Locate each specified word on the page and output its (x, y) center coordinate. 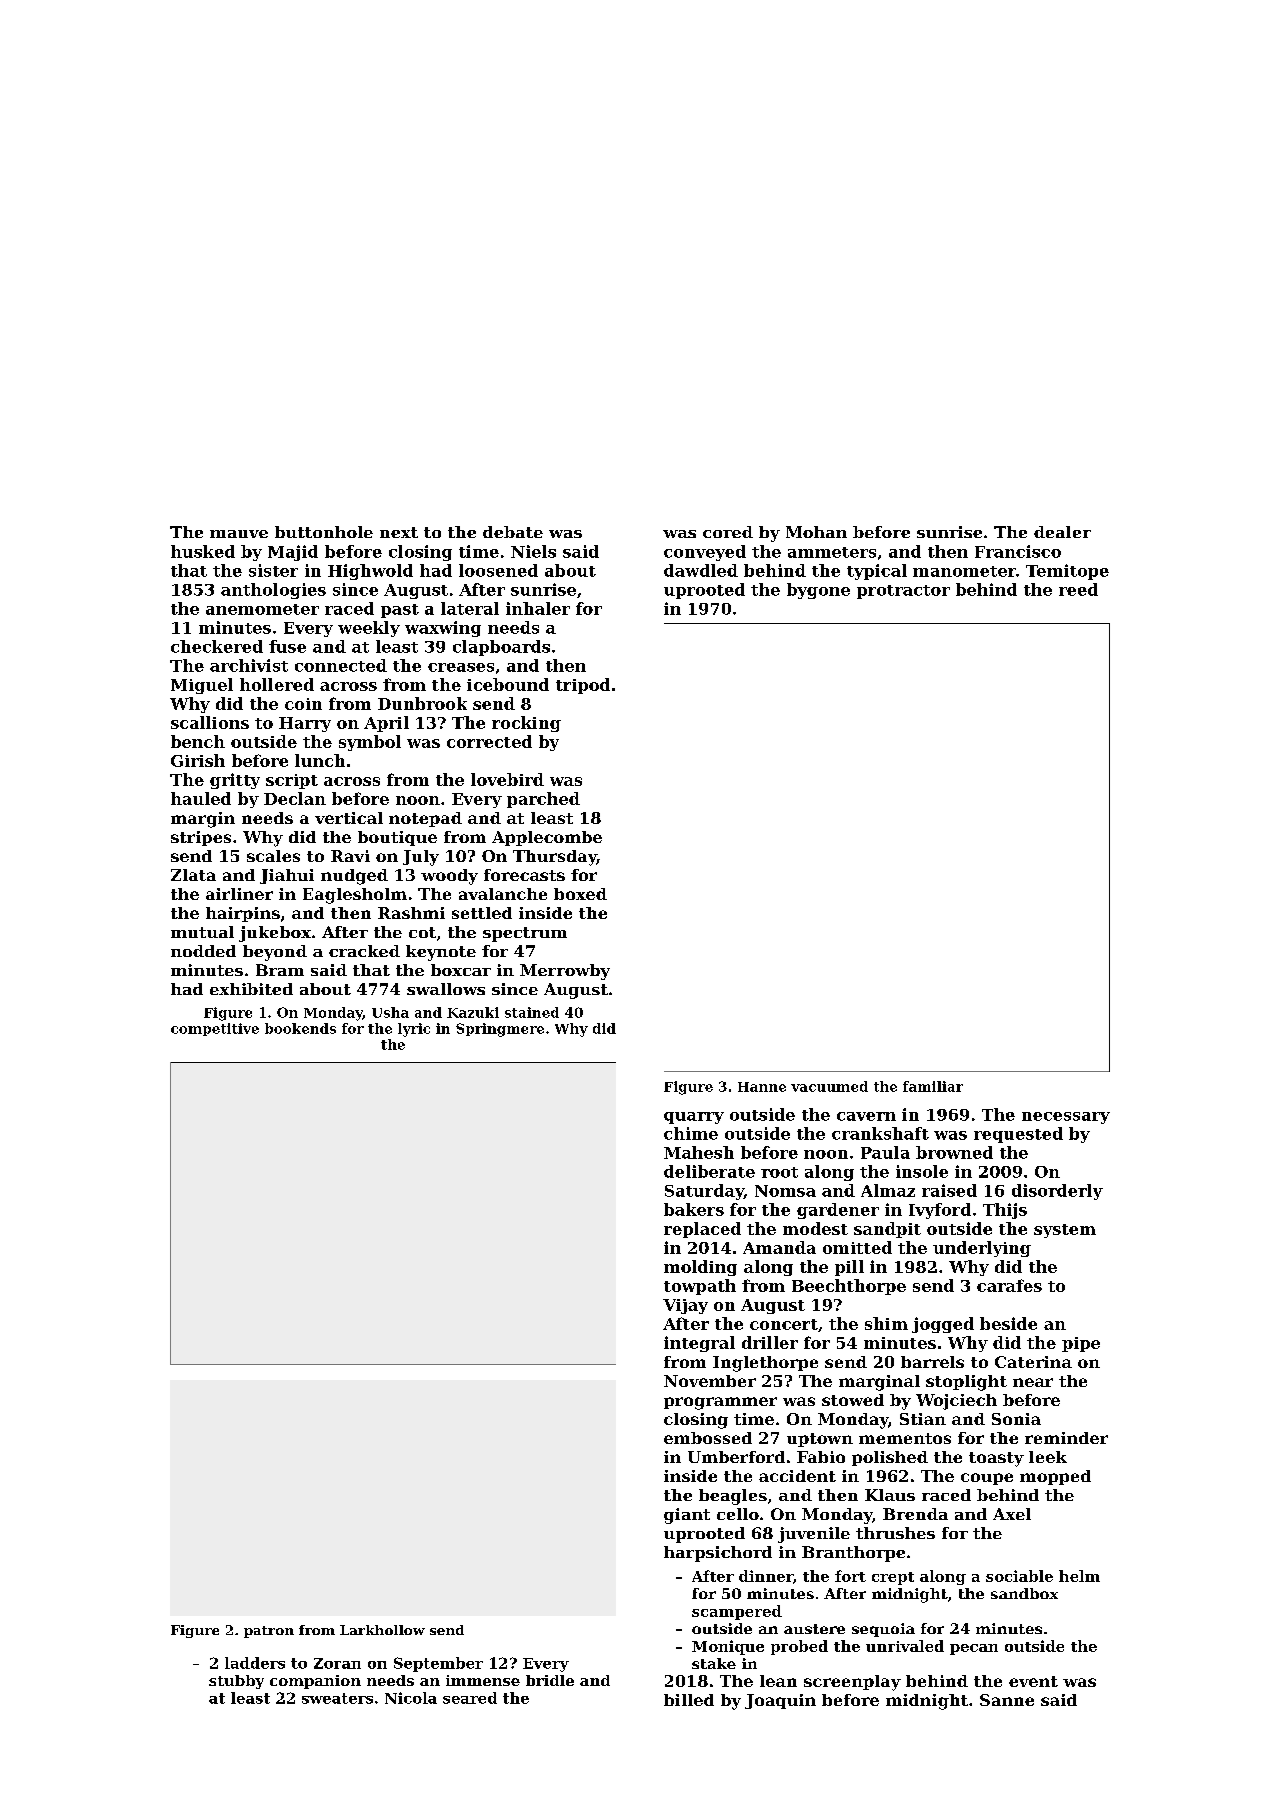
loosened (498, 570)
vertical (349, 818)
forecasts (524, 875)
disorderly (1057, 1192)
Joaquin (780, 1701)
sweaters (337, 1698)
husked (203, 551)
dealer (1062, 532)
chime (691, 1133)
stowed (853, 1400)
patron (269, 1632)
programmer (720, 1403)
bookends (300, 1028)
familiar (933, 1086)
